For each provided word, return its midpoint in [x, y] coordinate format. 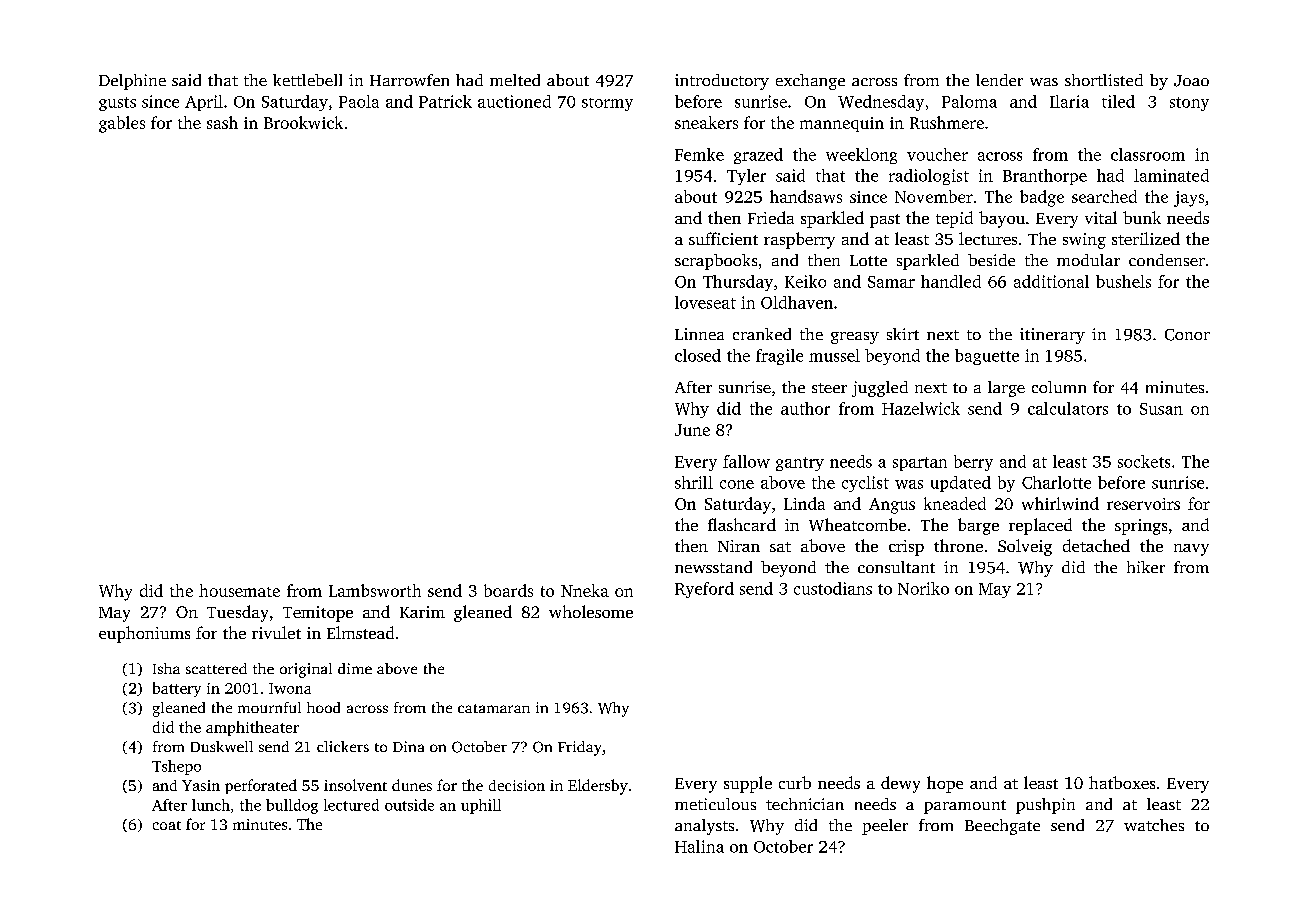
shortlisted [1104, 80]
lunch [211, 805]
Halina [699, 846]
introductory [722, 82]
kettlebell [307, 80]
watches [1154, 825]
